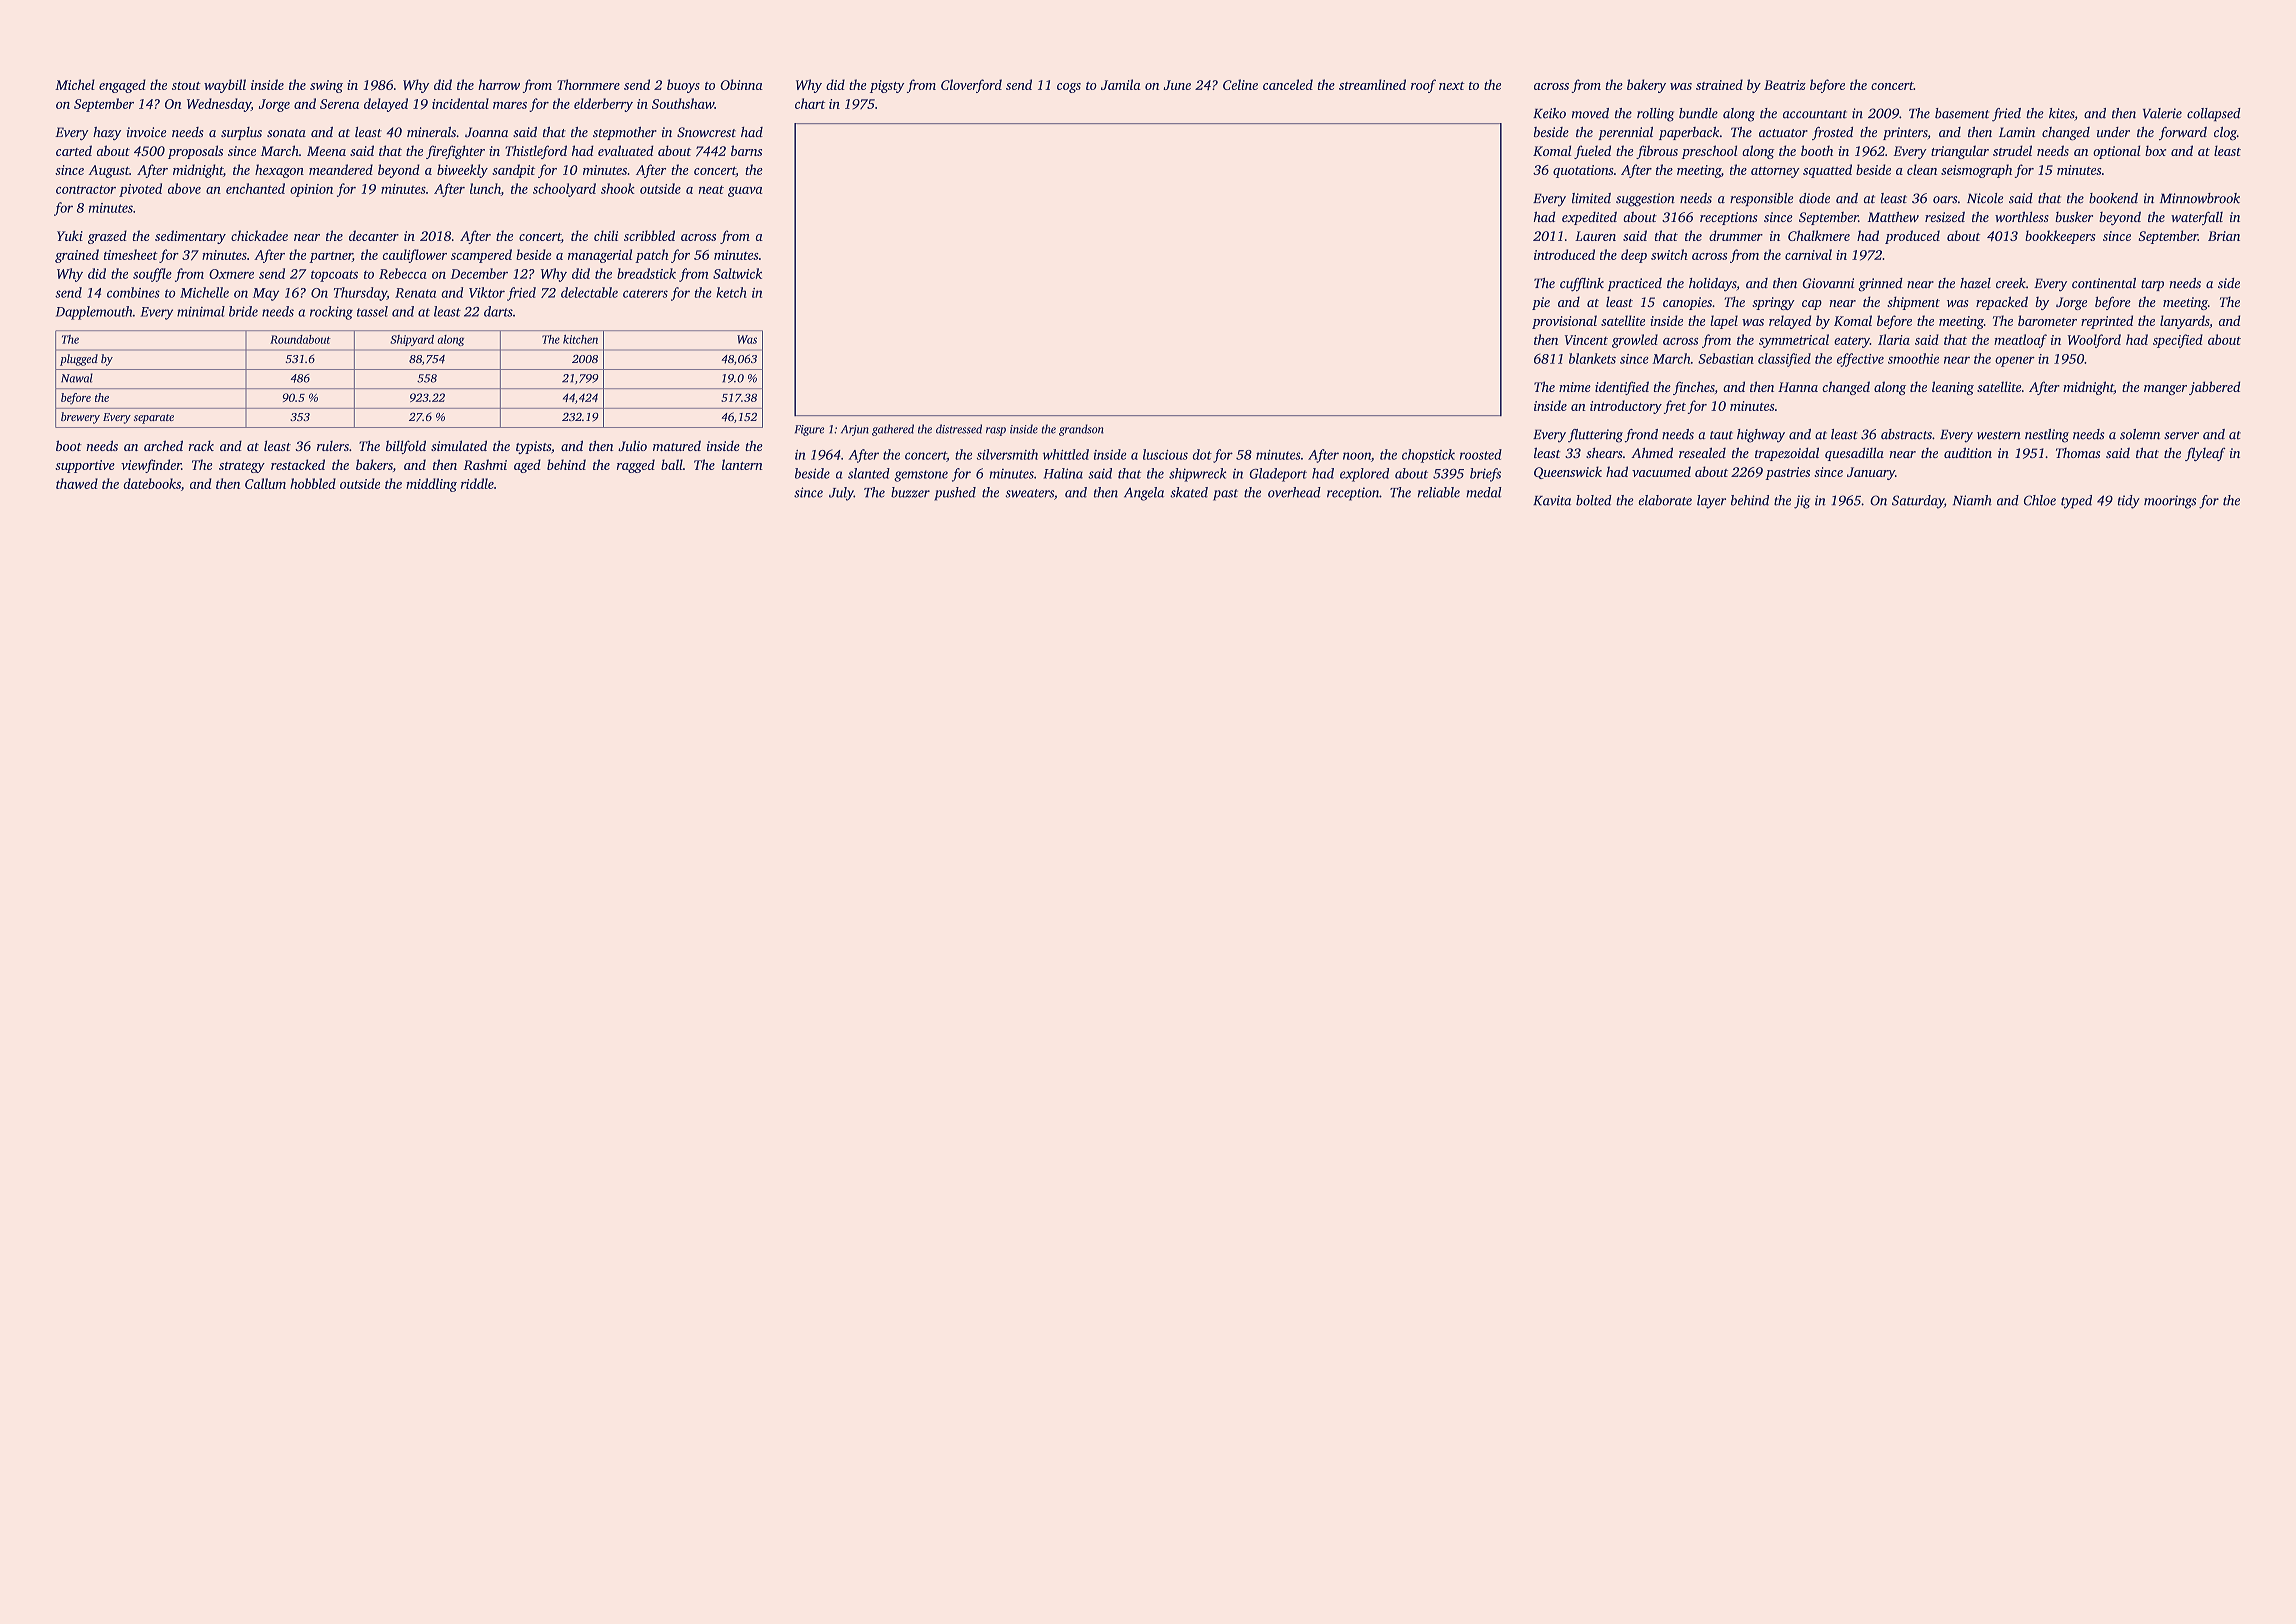  Describe the element at coordinates (77, 483) in the screenshot. I see `thawed` at that location.
